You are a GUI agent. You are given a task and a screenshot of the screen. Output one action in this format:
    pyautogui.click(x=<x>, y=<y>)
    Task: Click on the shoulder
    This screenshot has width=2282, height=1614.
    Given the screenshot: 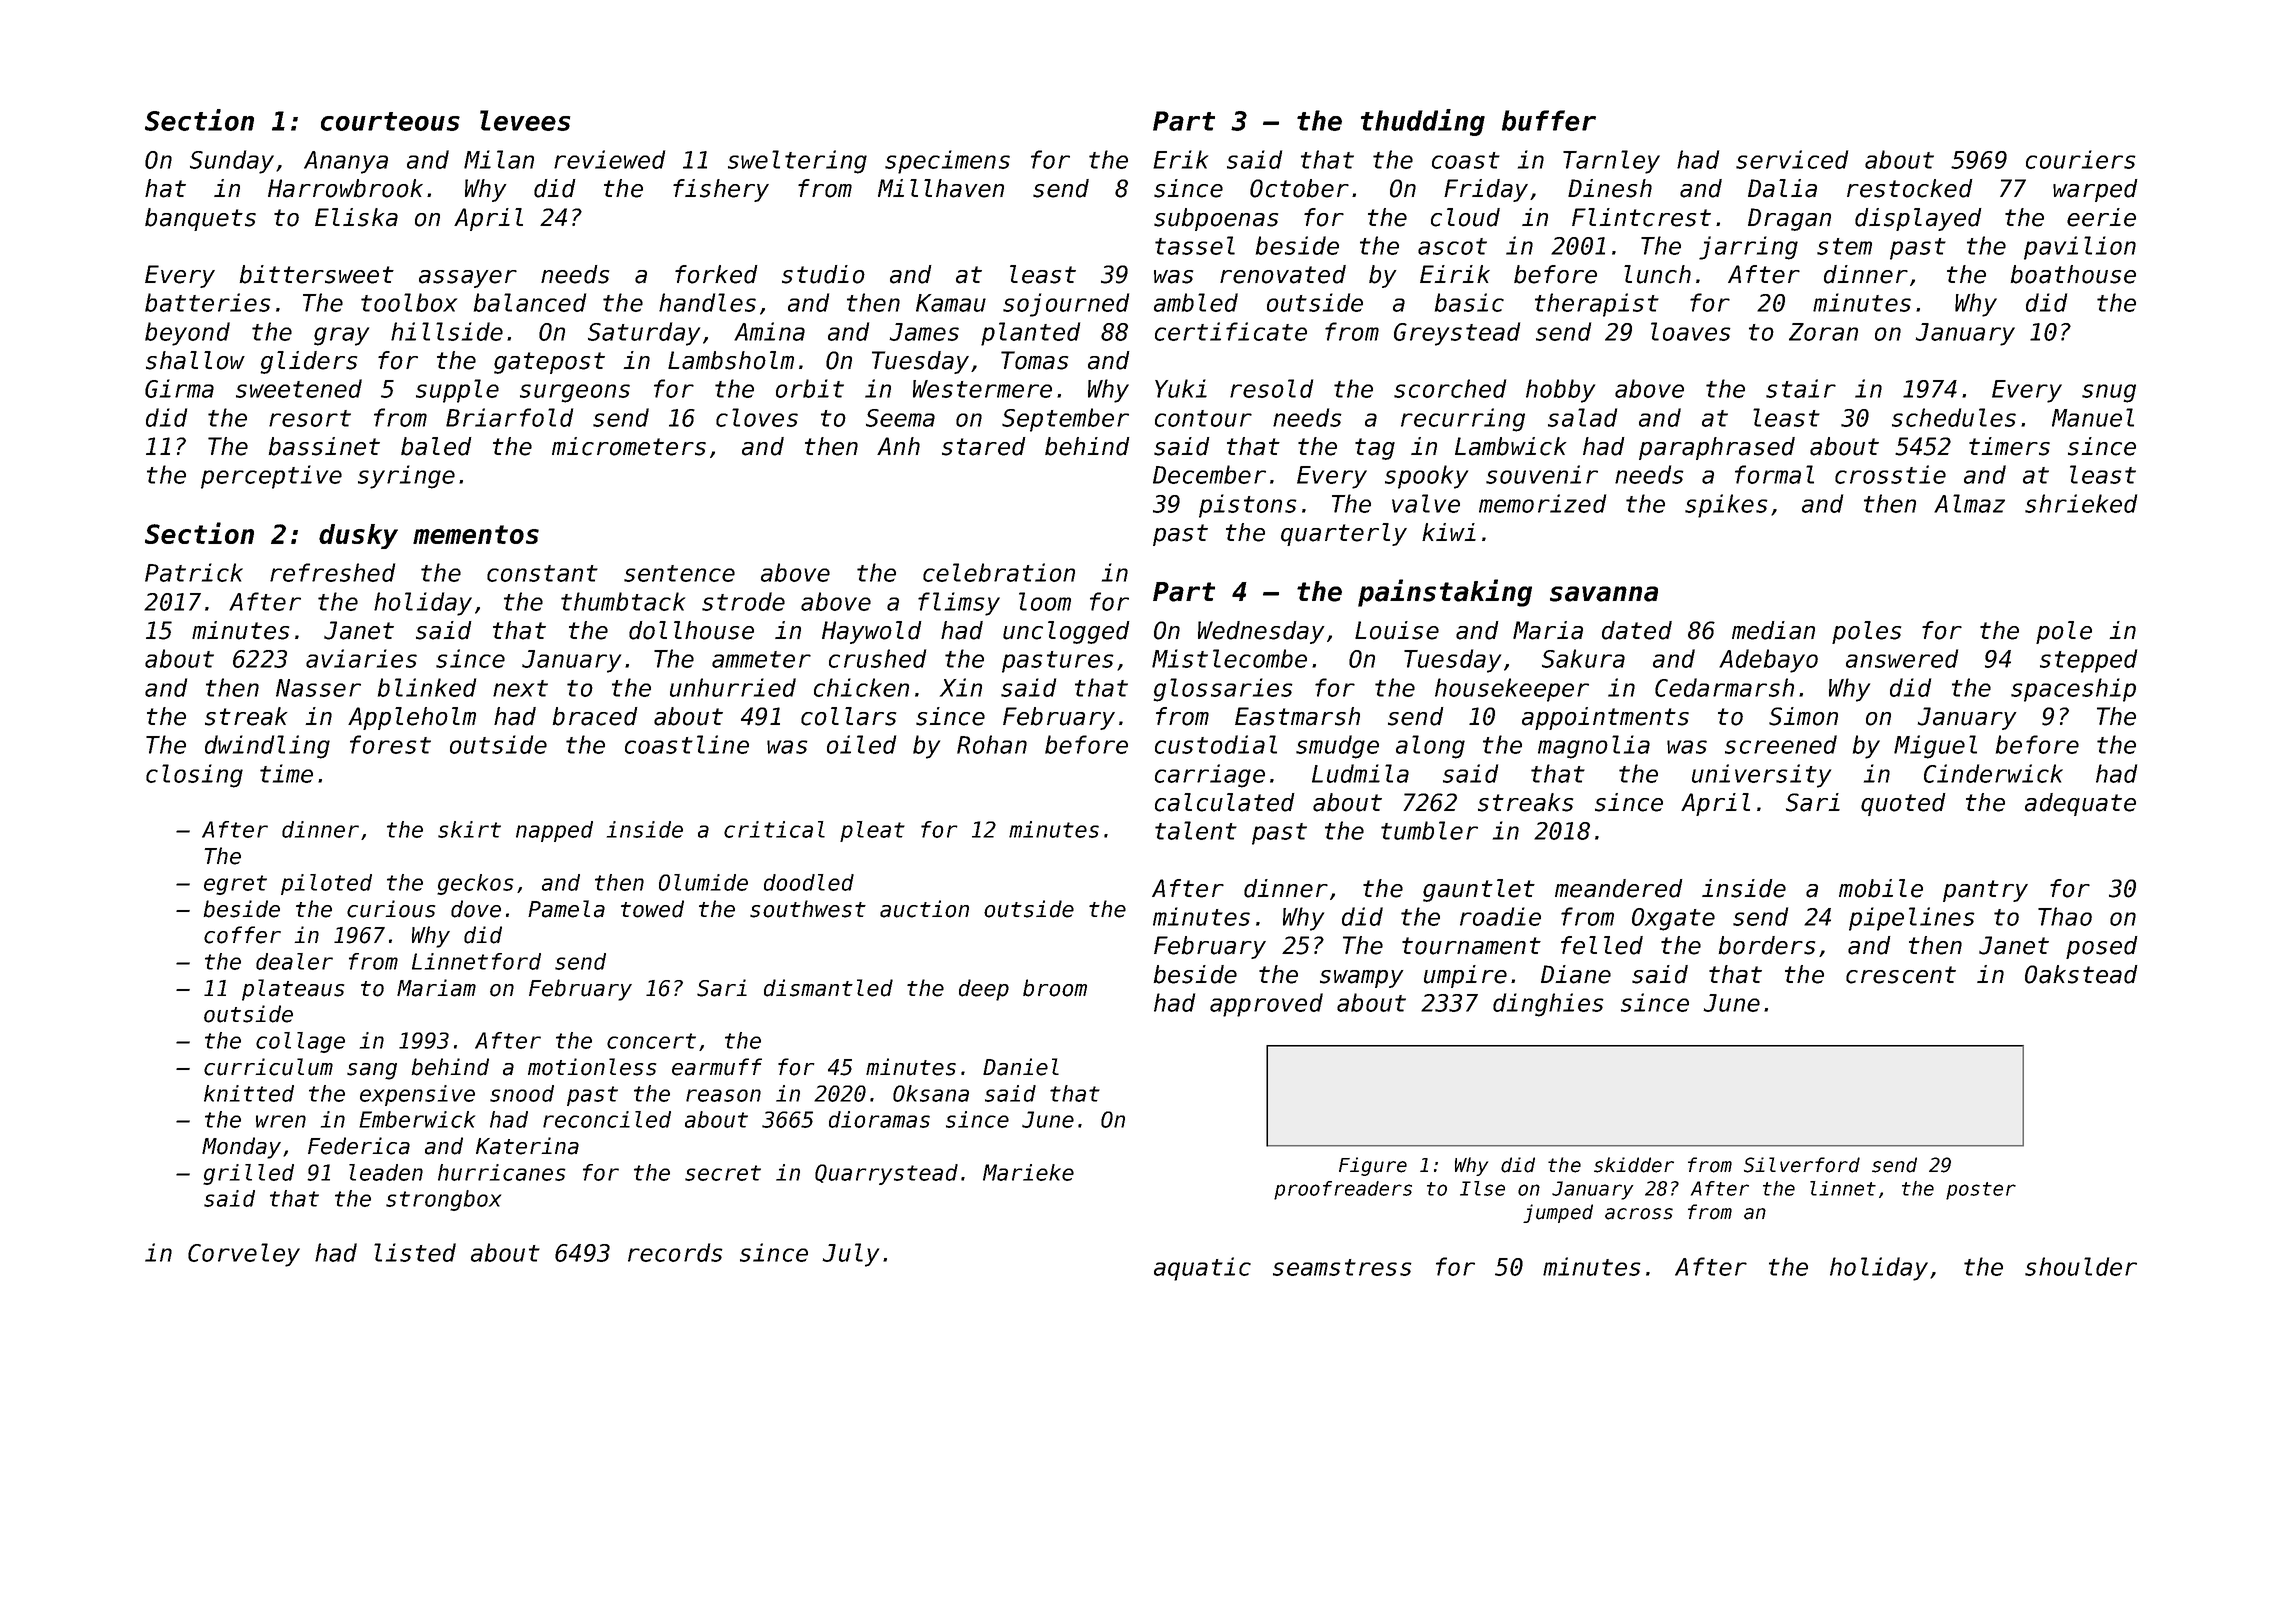 What is the action you would take?
    pyautogui.click(x=2081, y=1266)
